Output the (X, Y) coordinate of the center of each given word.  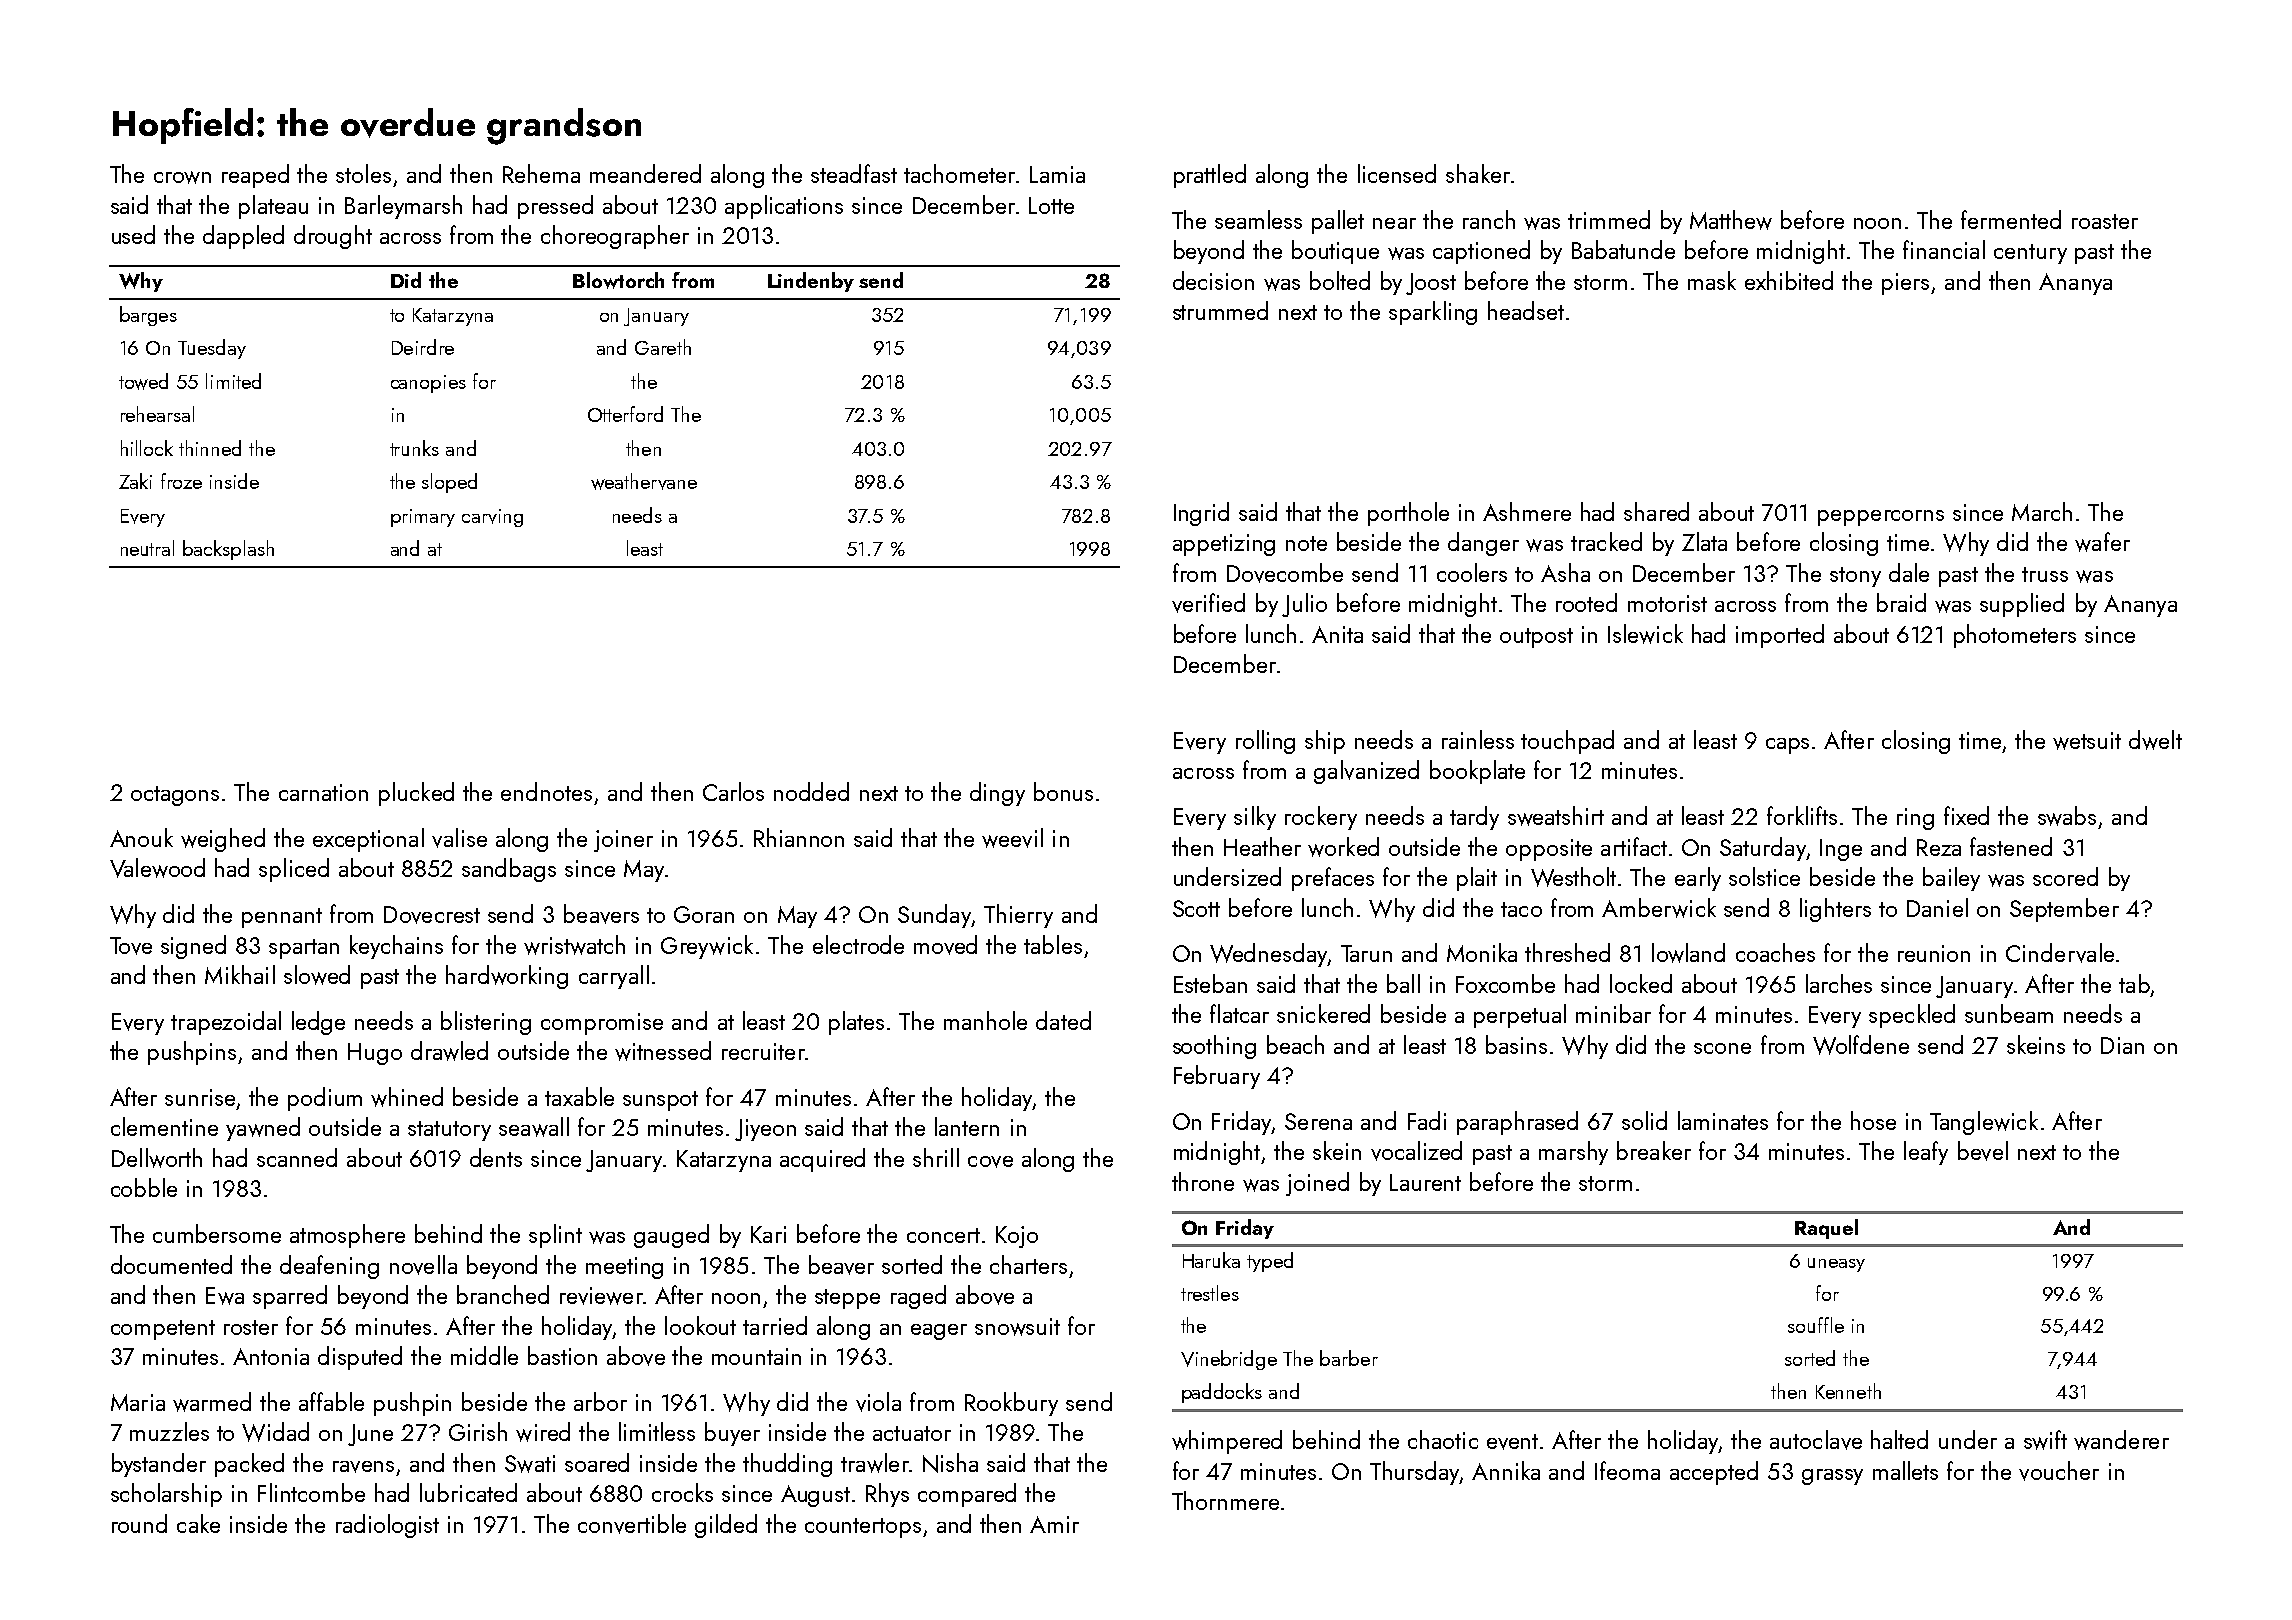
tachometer (959, 173)
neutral (147, 548)
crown (182, 177)
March (2042, 511)
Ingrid (1201, 514)
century (2030, 254)
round (139, 1523)
